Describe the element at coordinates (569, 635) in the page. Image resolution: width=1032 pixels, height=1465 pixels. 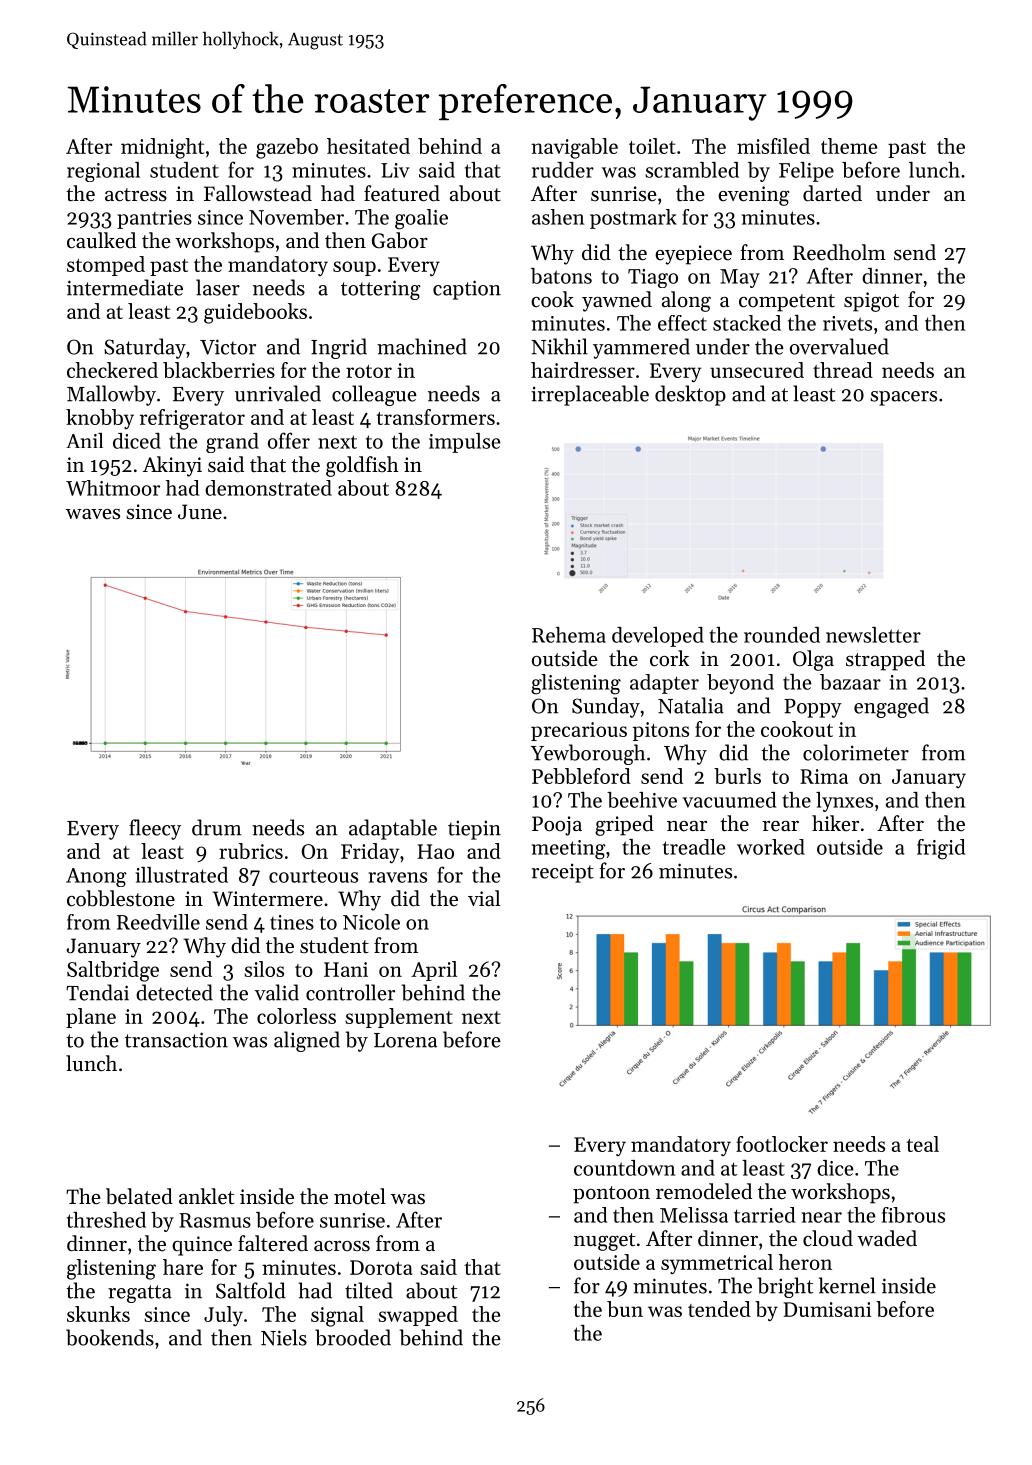
I see `Rehema` at that location.
